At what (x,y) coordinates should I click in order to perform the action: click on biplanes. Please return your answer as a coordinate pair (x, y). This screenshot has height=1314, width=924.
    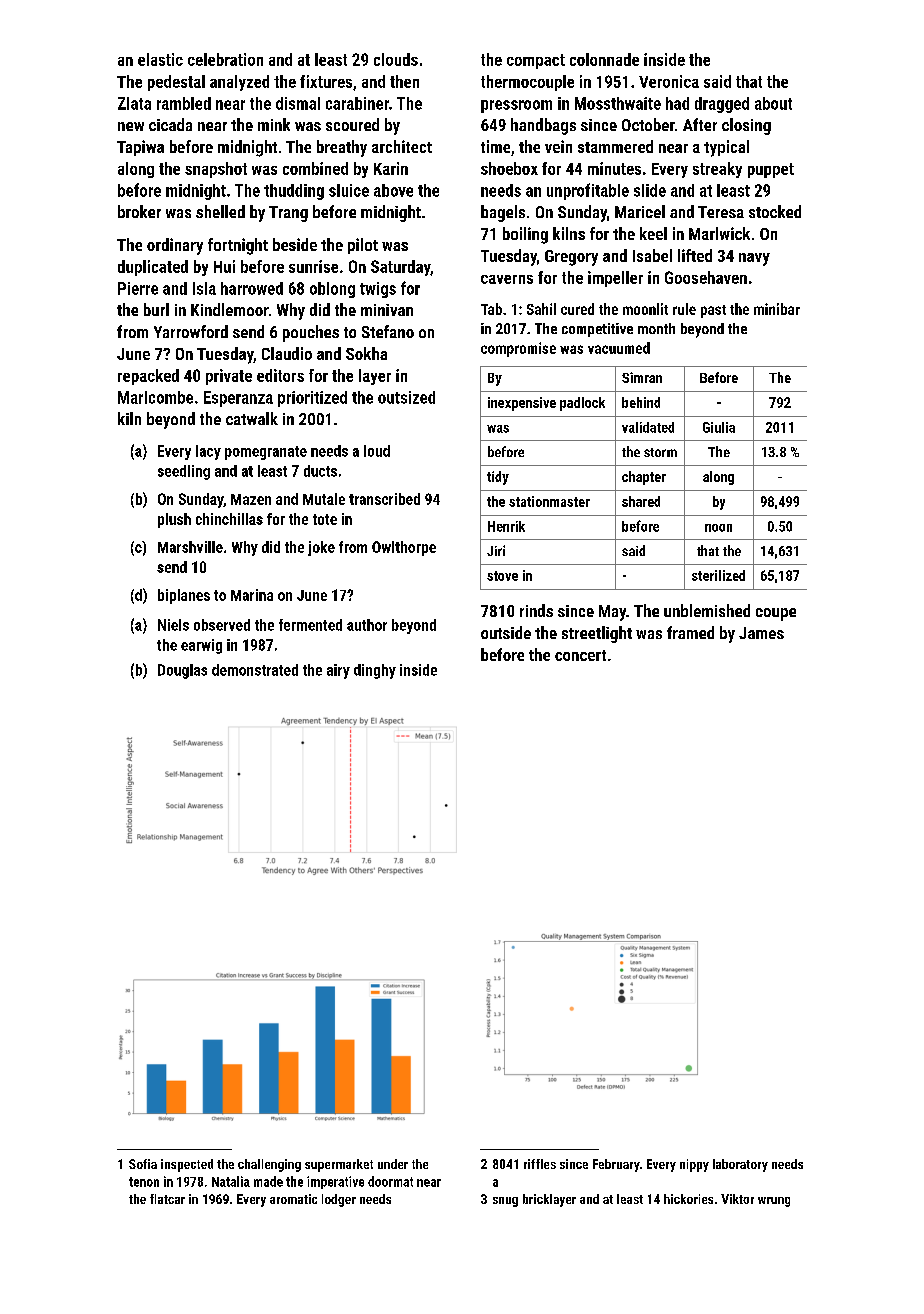
    Looking at the image, I should click on (184, 596).
